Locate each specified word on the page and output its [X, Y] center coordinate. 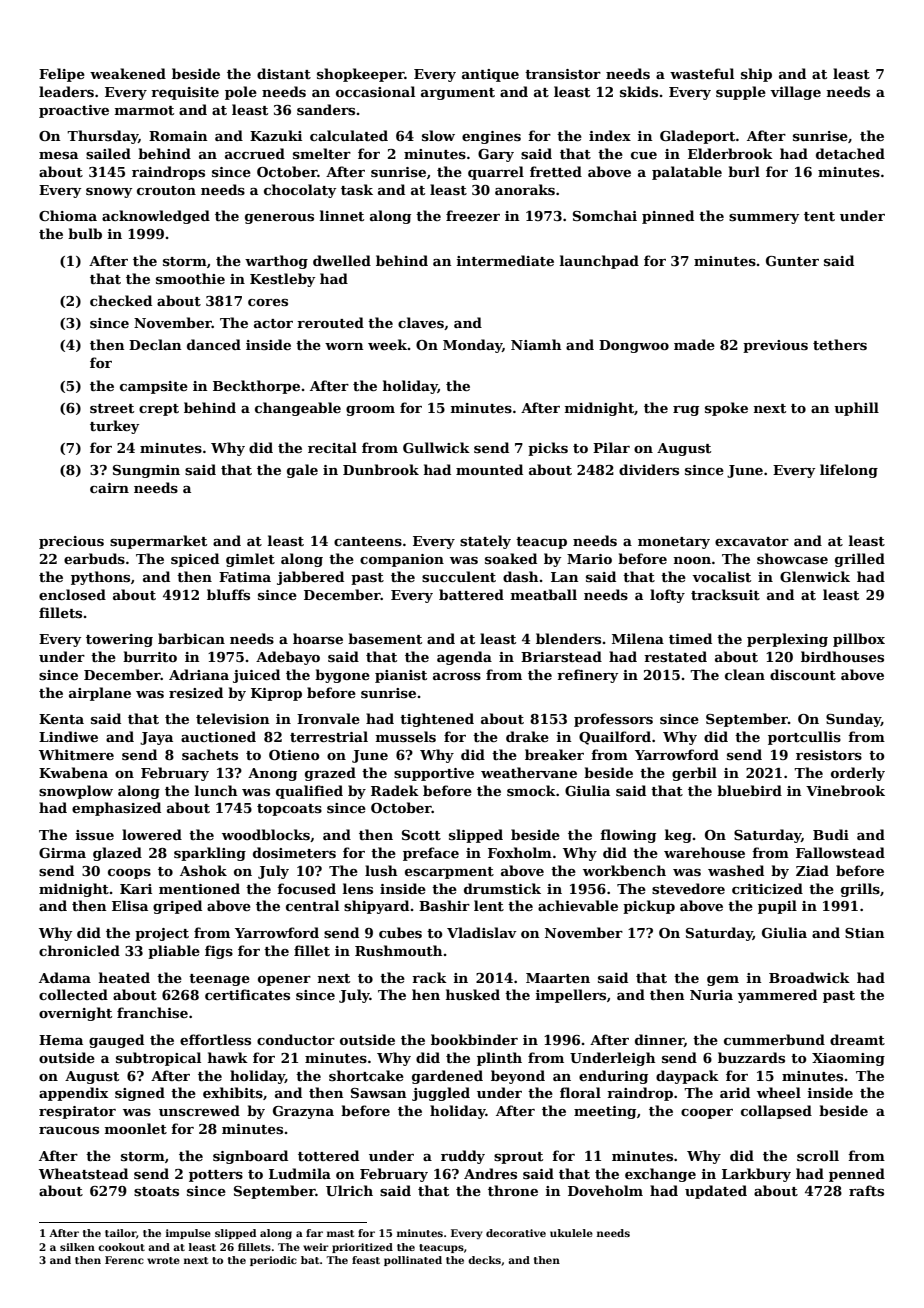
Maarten [558, 978]
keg [678, 836]
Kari [136, 889]
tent [819, 216]
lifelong [849, 471]
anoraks [525, 189]
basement [385, 638]
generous [279, 219]
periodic [273, 1261]
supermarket [158, 542]
